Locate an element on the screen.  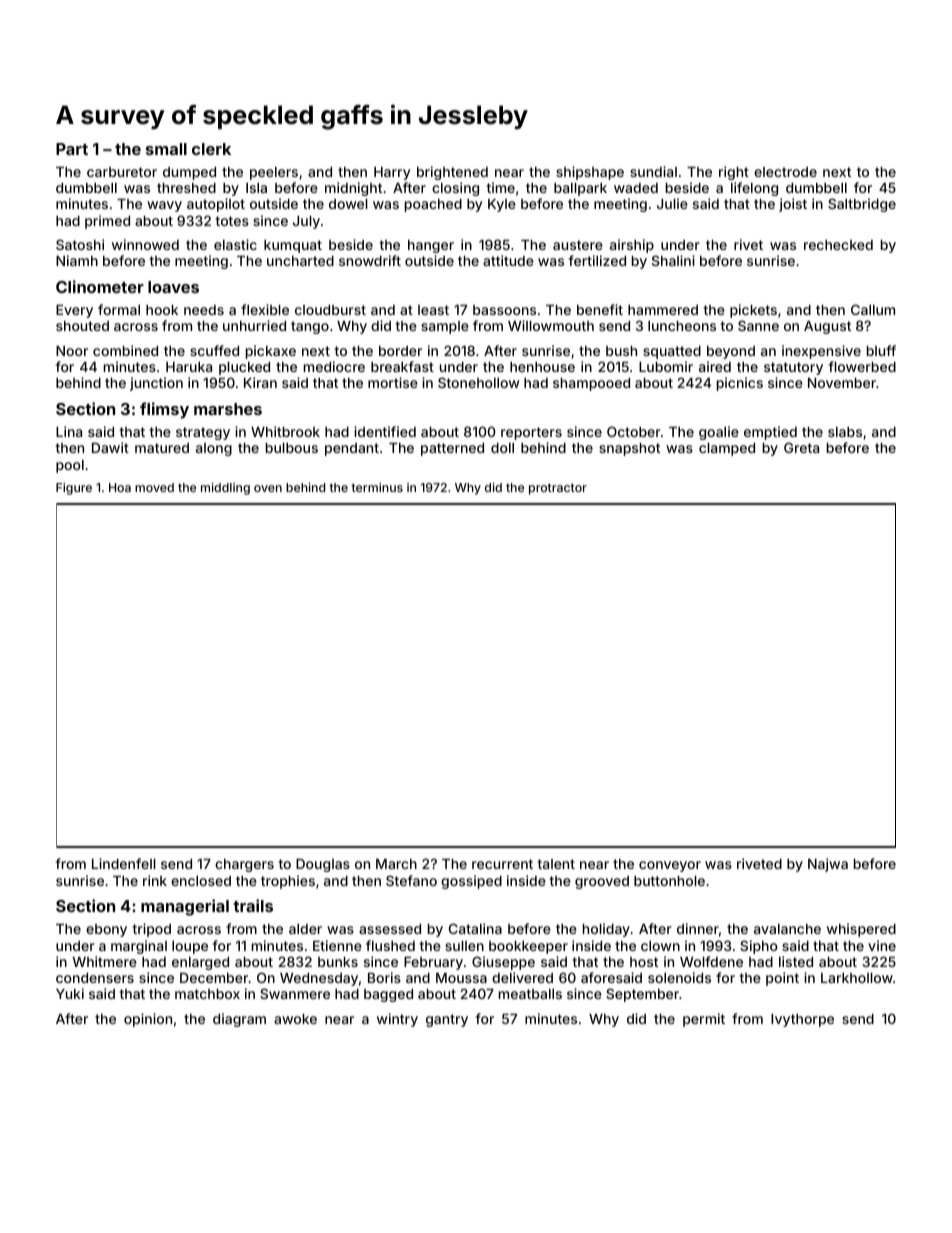
Najwa is located at coordinates (828, 865).
